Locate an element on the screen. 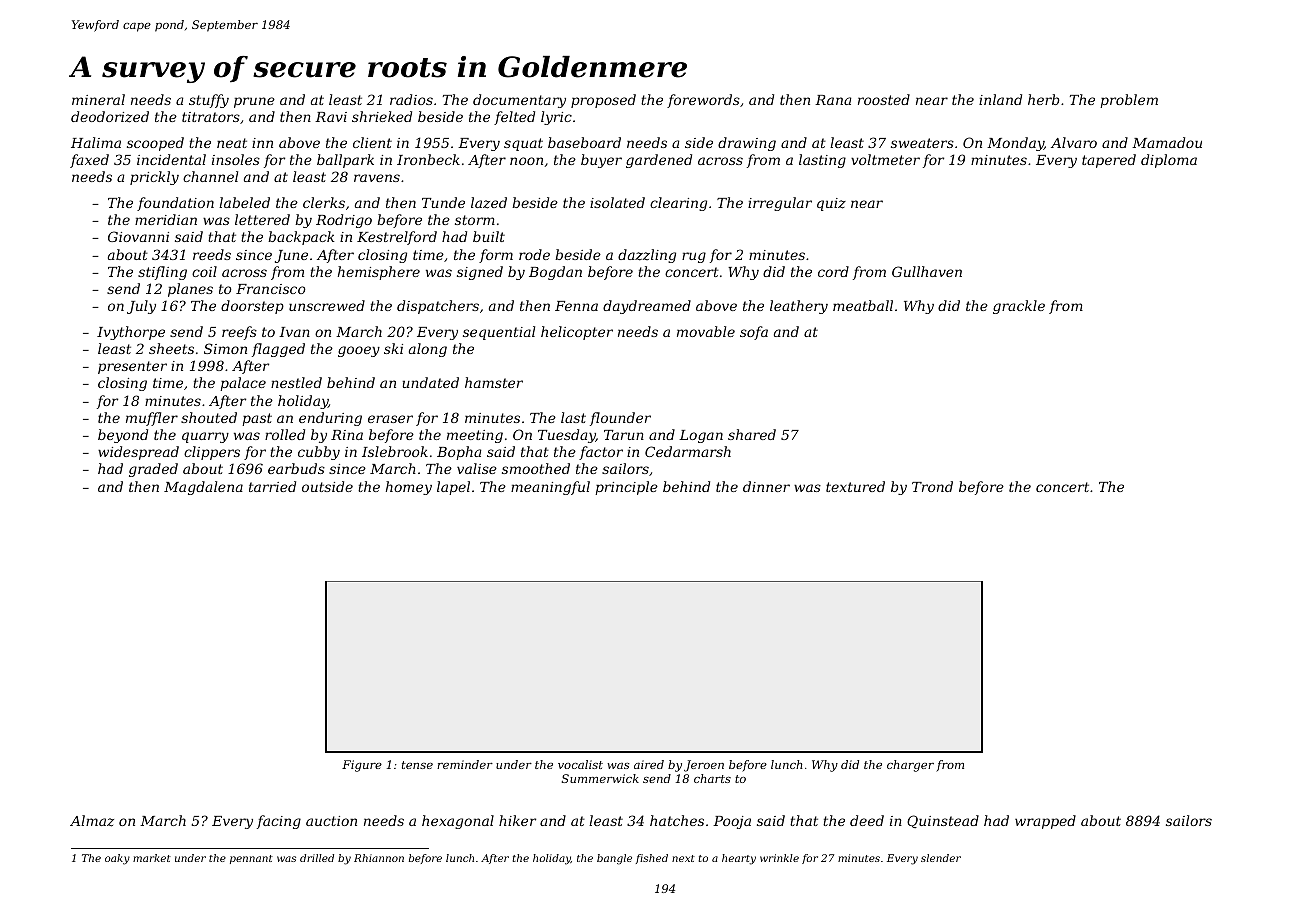  hexagonal is located at coordinates (458, 822).
